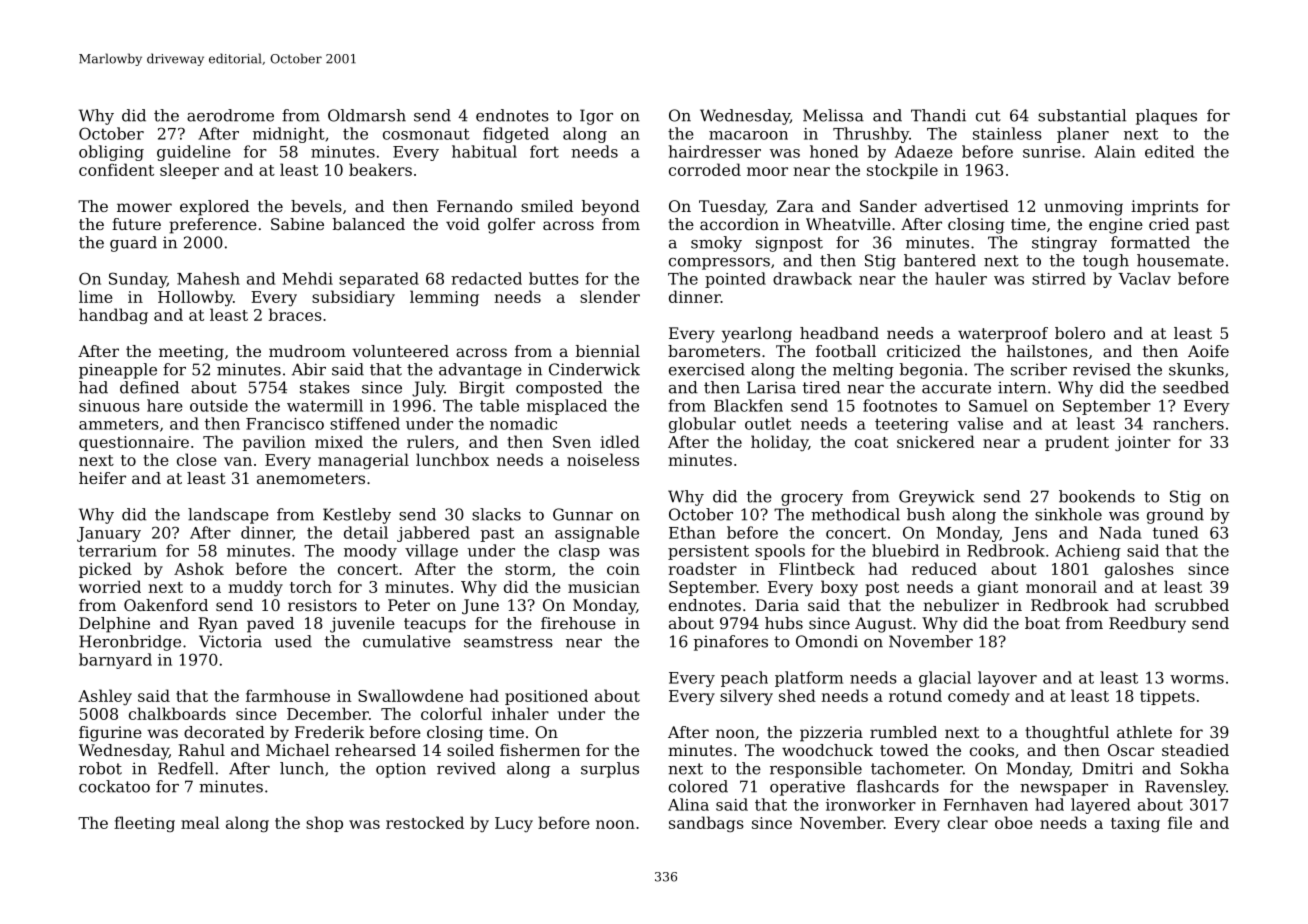 This screenshot has height=924, width=1308. What do you see at coordinates (961, 278) in the screenshot?
I see `hauler` at bounding box center [961, 278].
